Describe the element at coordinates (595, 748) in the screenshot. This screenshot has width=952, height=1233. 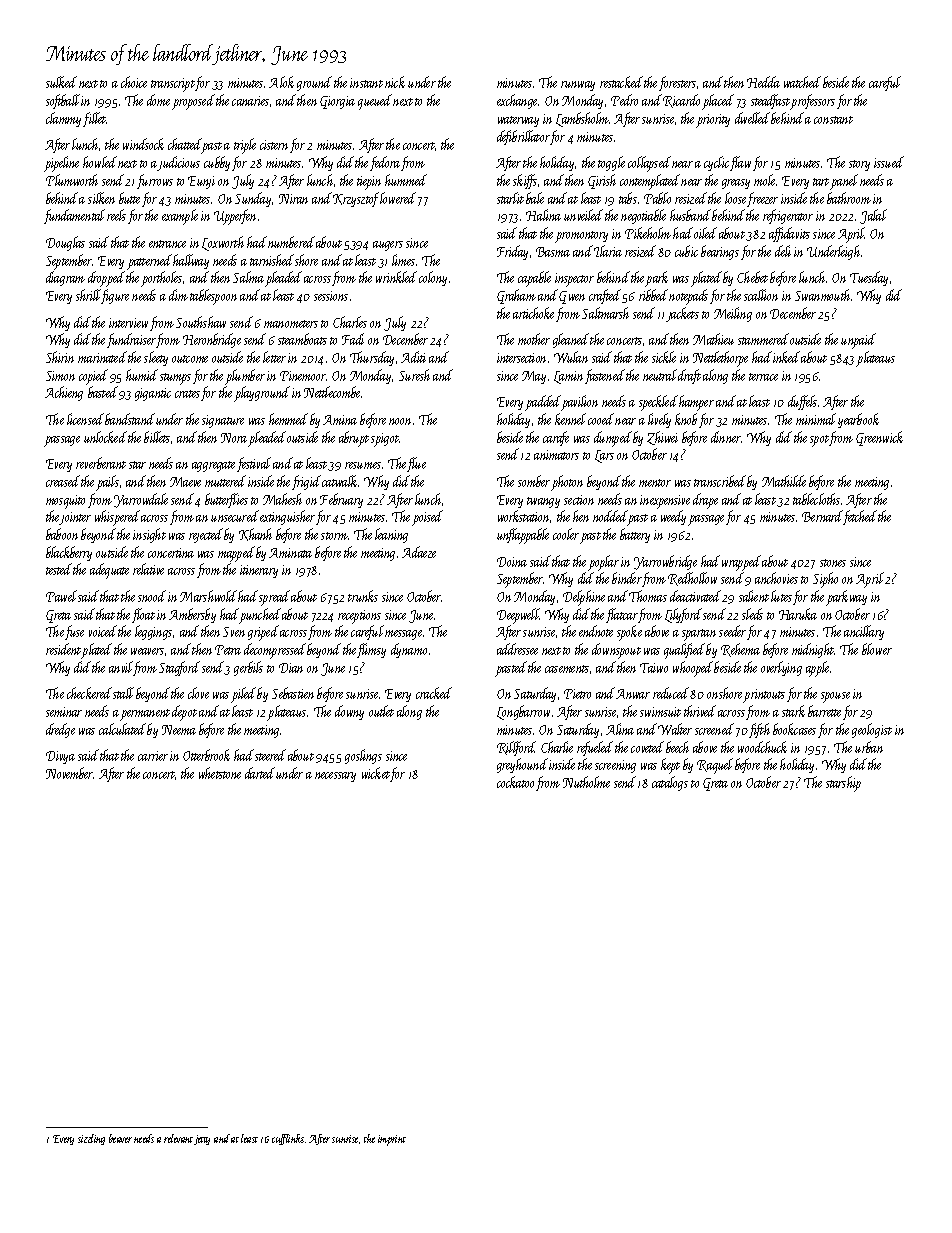
I see `refueled` at that location.
